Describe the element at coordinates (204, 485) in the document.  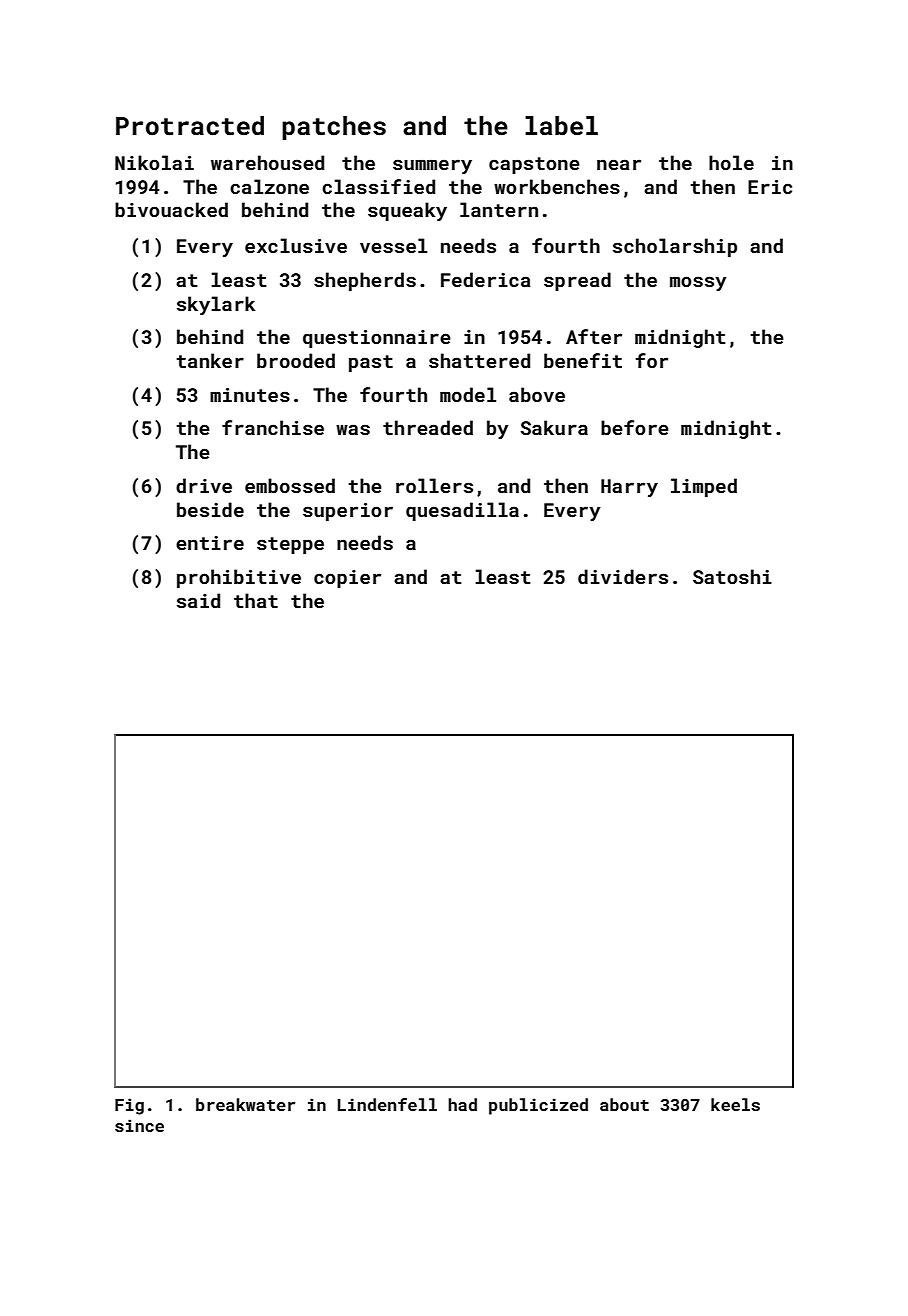
I see `drive` at that location.
